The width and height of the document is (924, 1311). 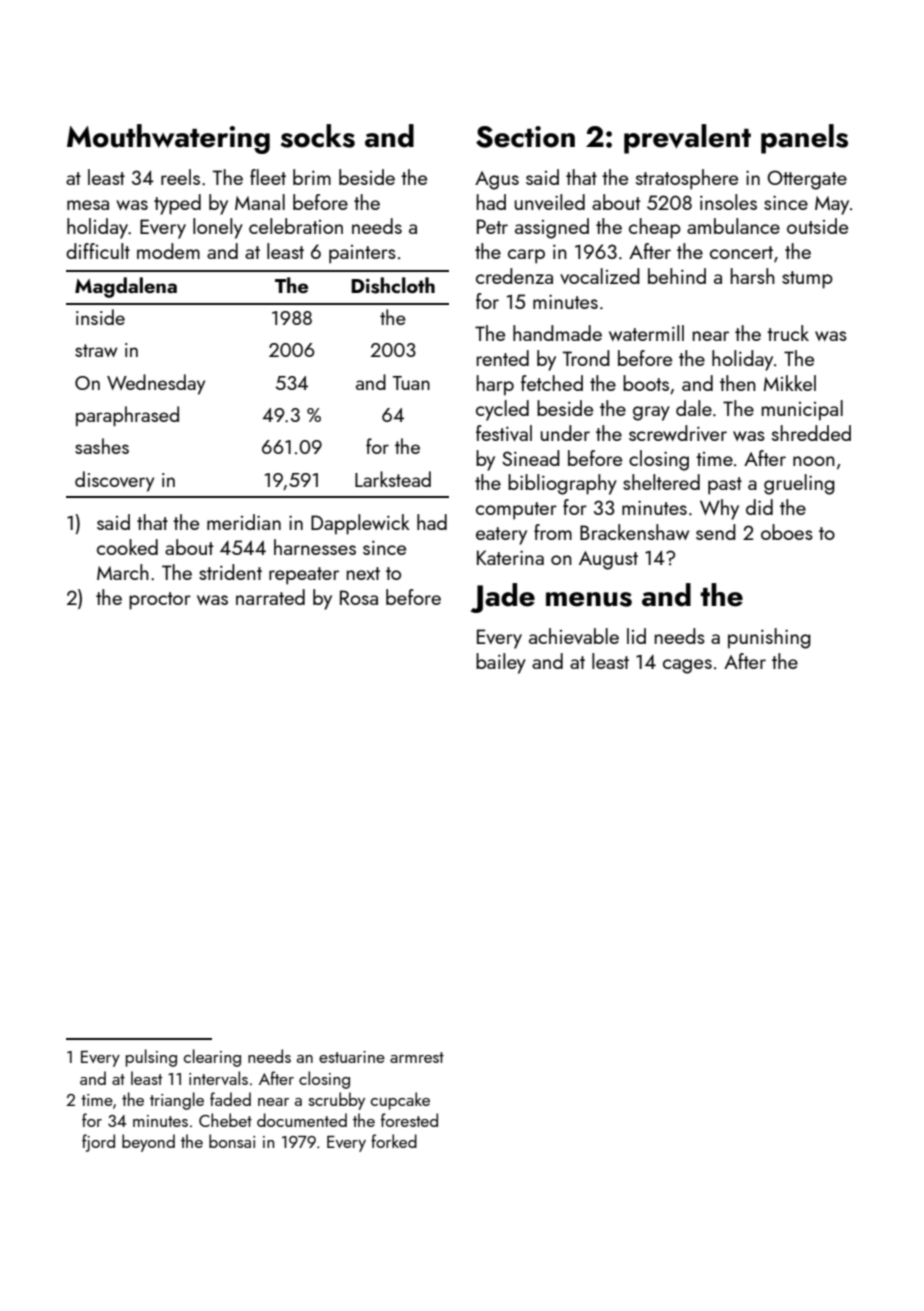 What do you see at coordinates (514, 276) in the document?
I see `credenza` at bounding box center [514, 276].
